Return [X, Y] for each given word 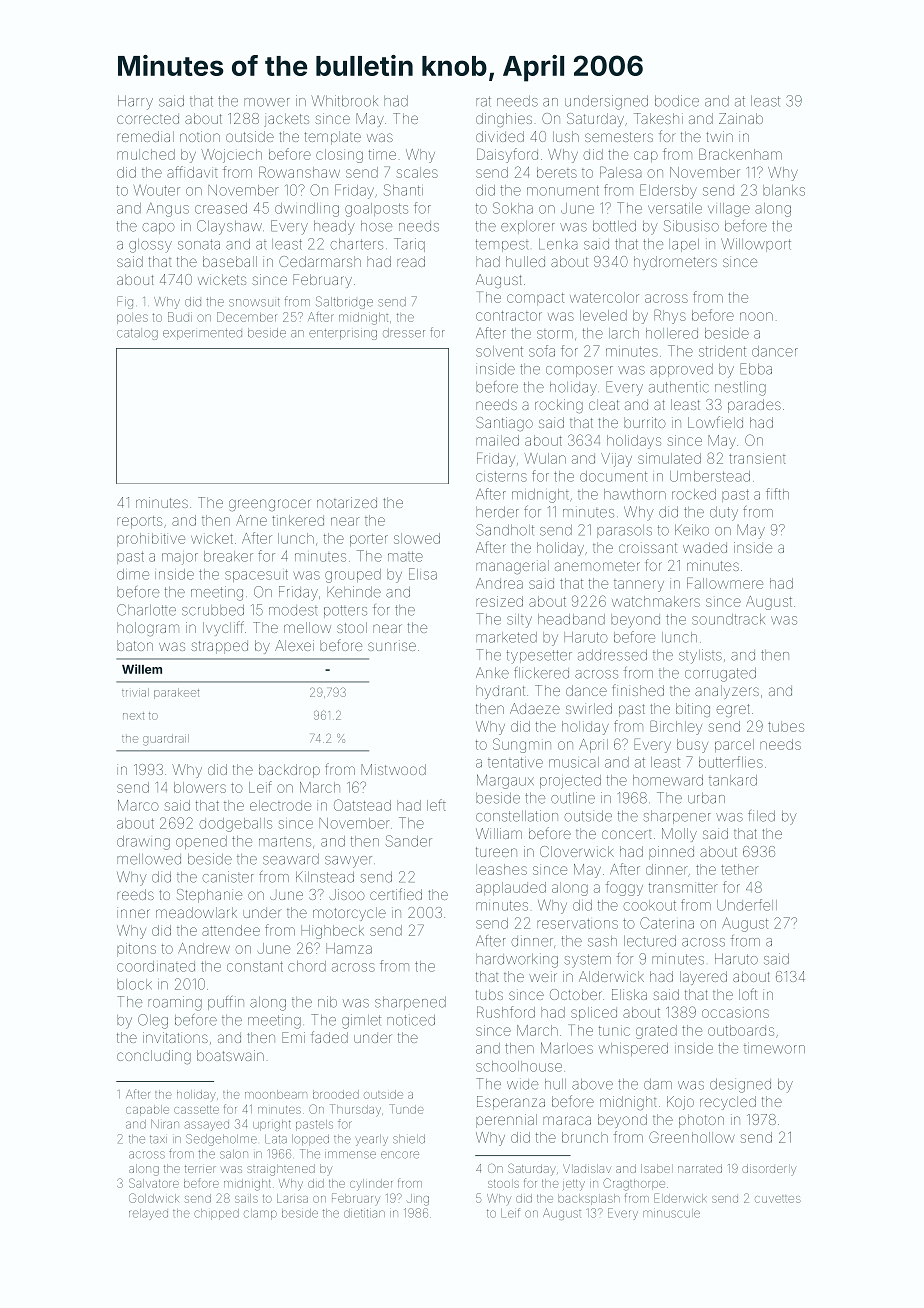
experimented [202, 334]
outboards [741, 1030]
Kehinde [354, 592]
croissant [648, 547]
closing [339, 156]
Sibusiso [691, 226]
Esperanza [511, 1103]
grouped [353, 576]
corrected [148, 118]
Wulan [545, 458]
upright [272, 1125]
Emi [293, 1037]
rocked [694, 494]
